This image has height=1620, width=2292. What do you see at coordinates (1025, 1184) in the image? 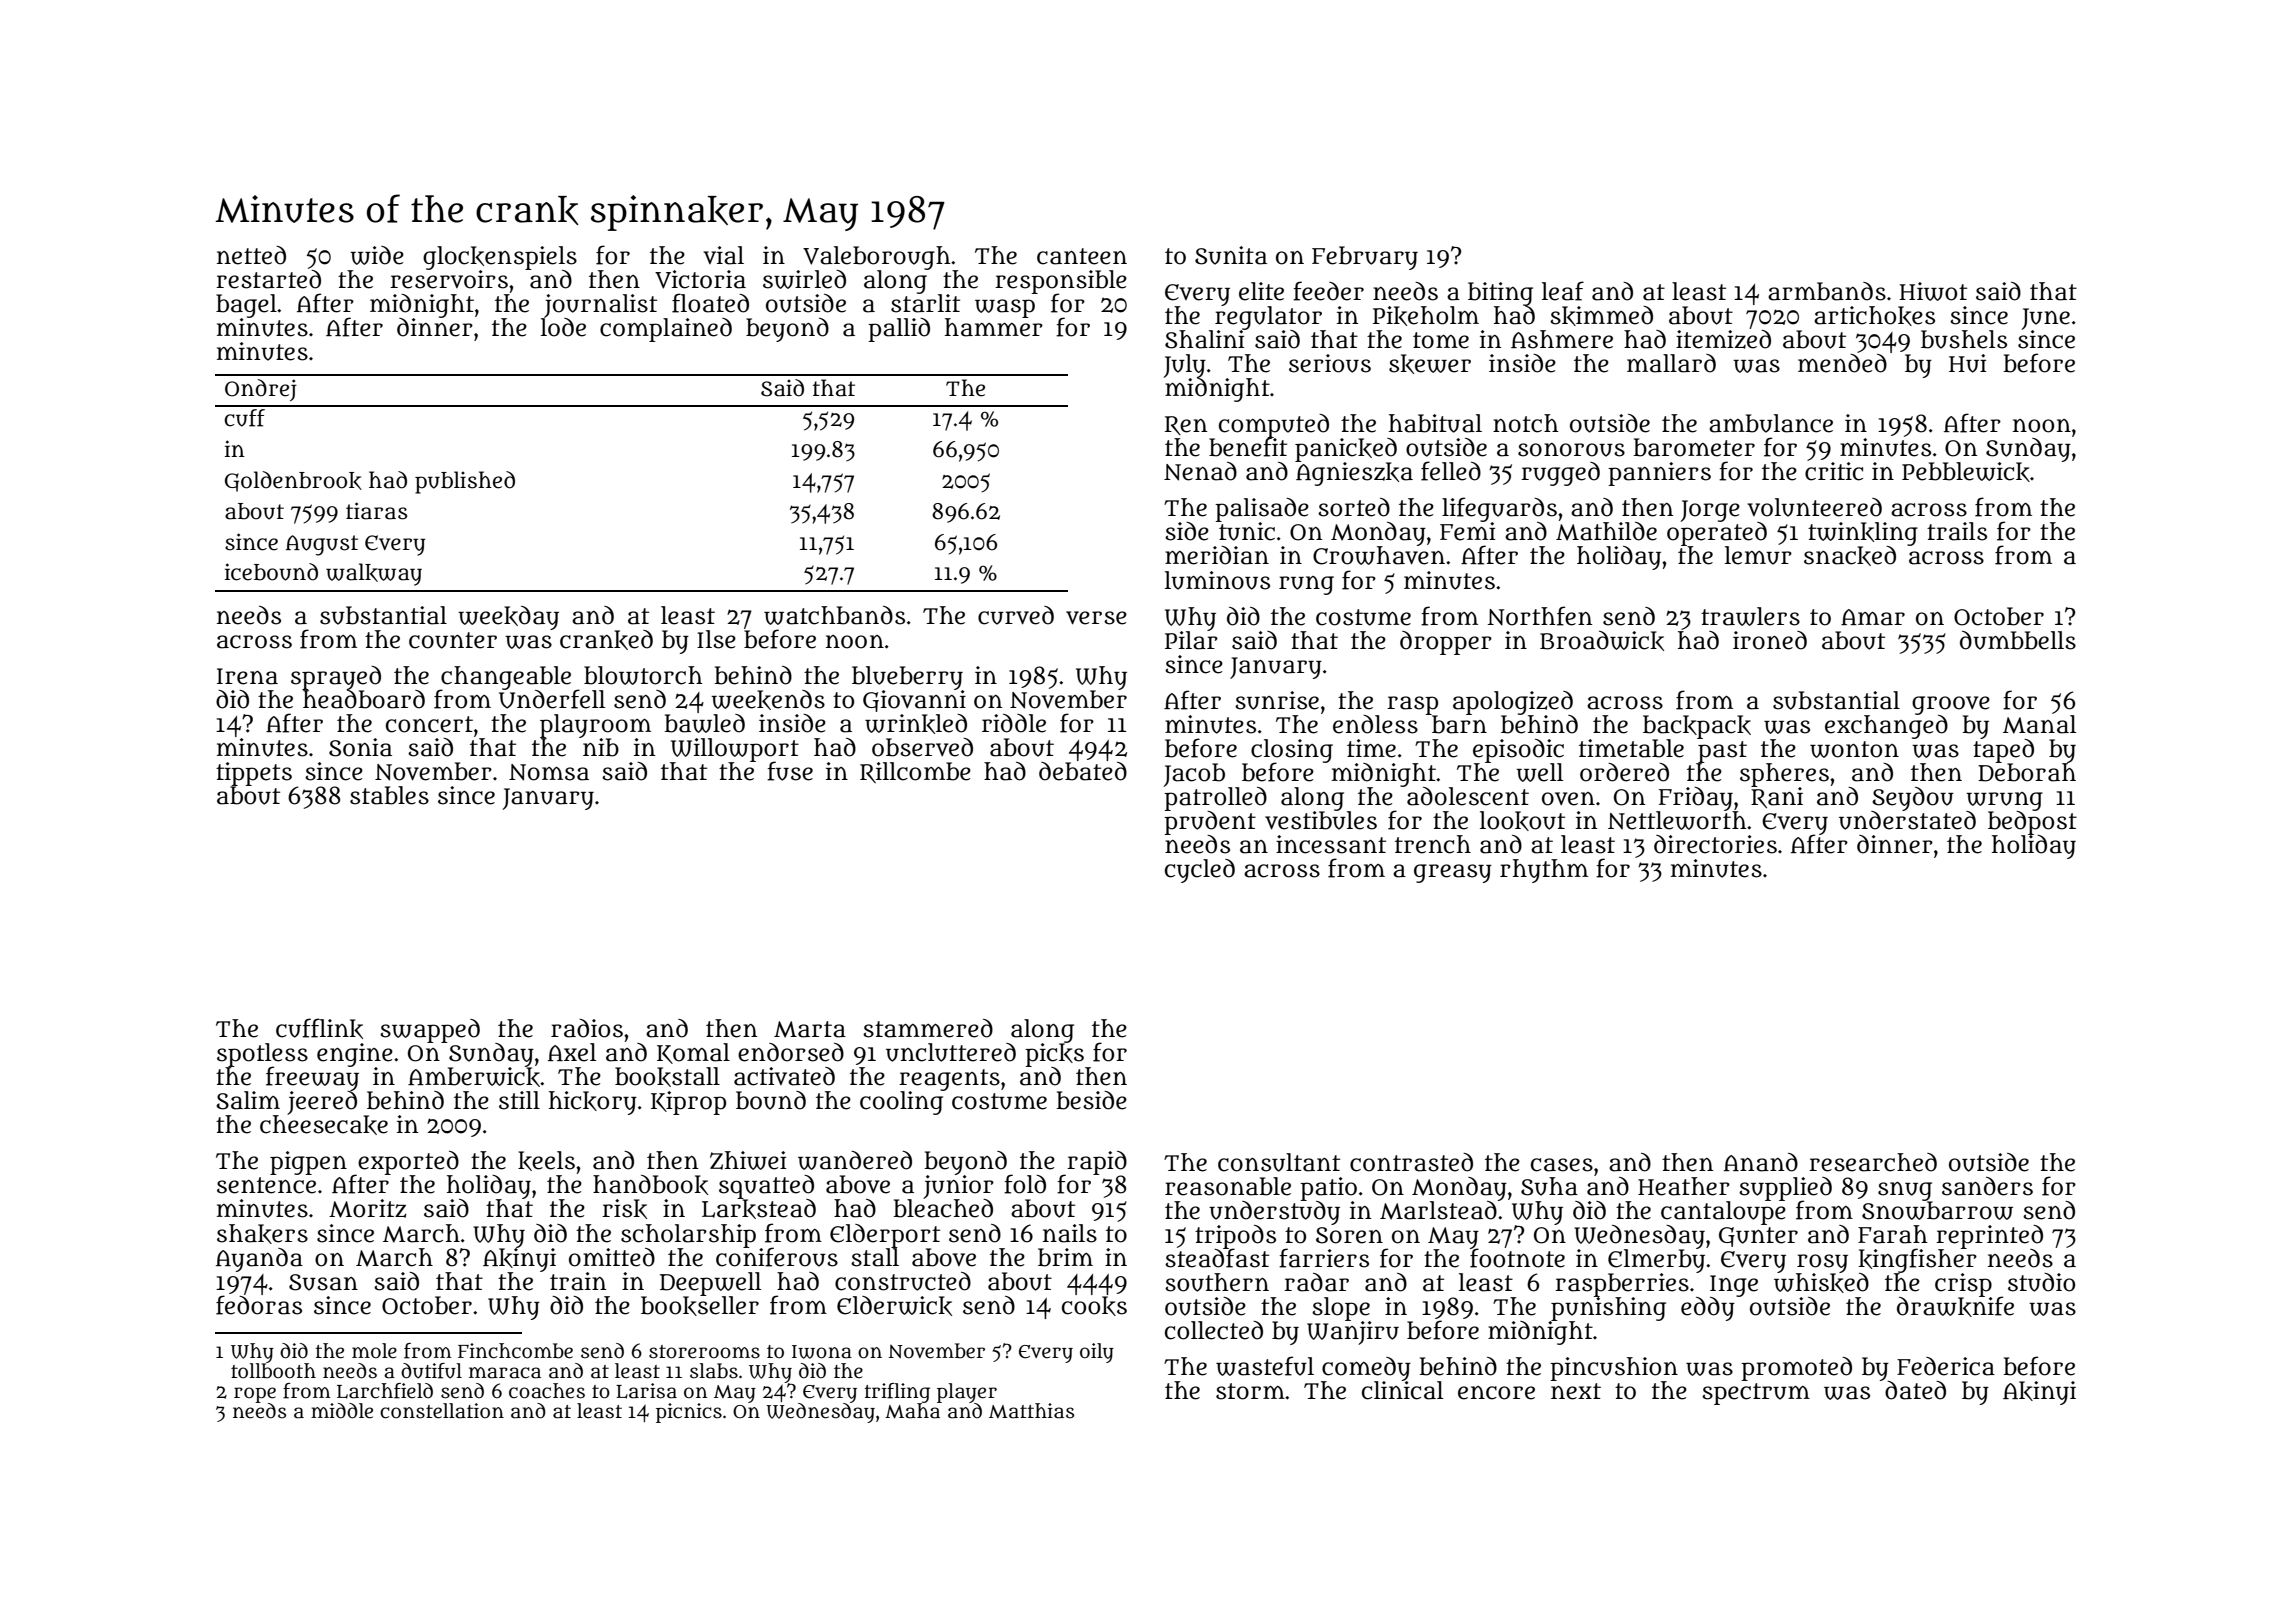
I see `fold` at bounding box center [1025, 1184].
